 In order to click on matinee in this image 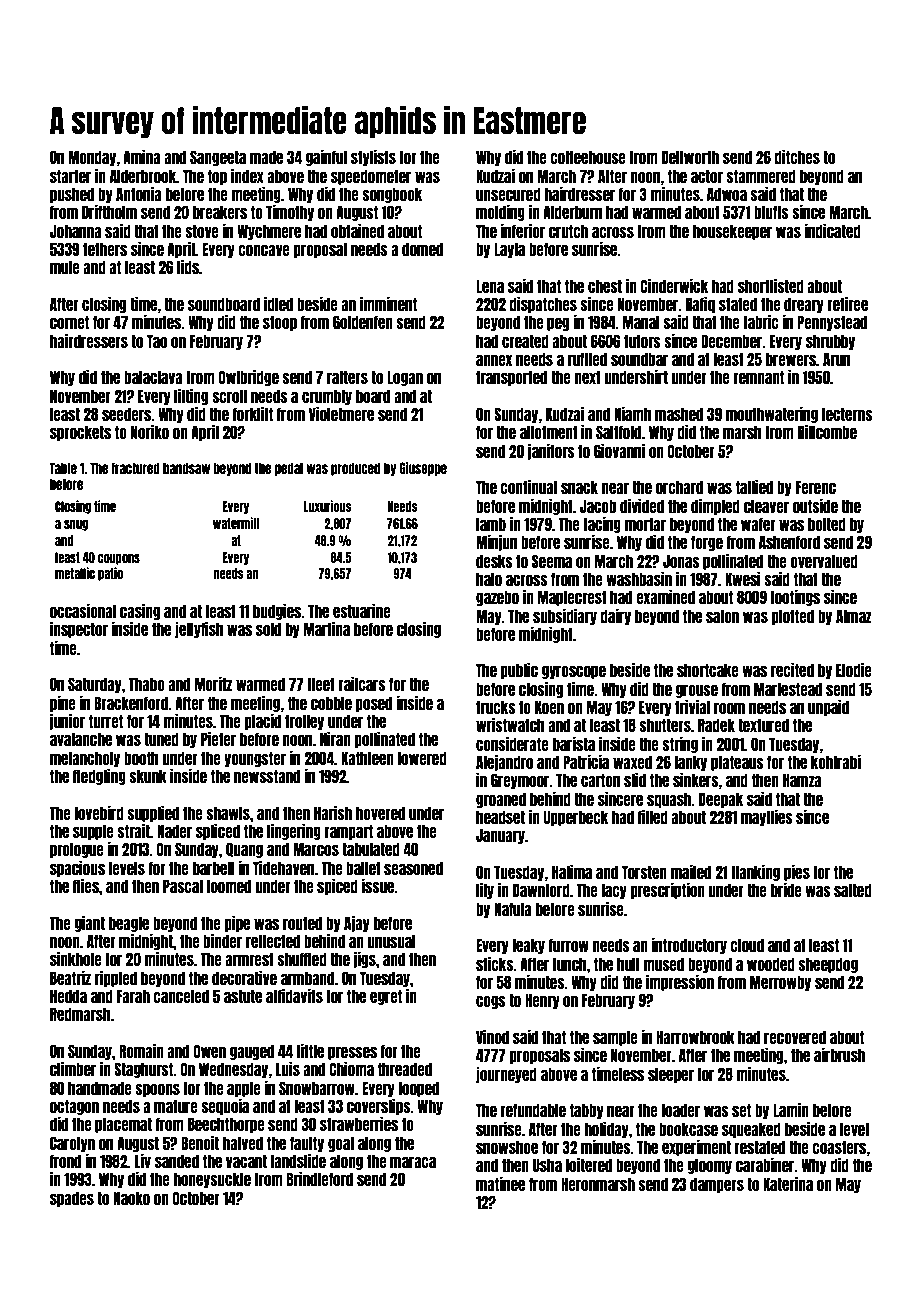, I will do `click(500, 1184)`.
